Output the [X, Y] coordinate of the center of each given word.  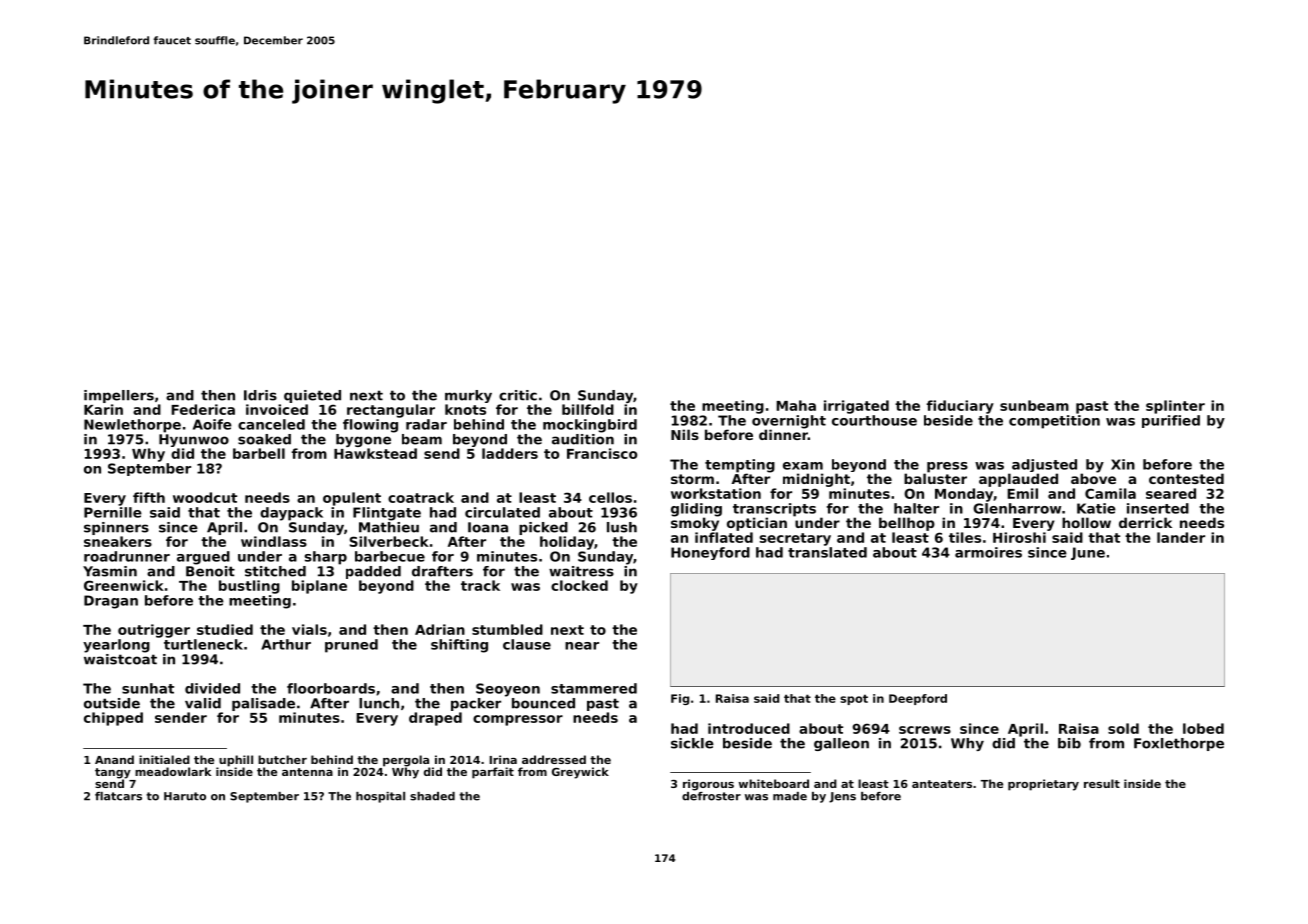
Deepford [918, 699]
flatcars [118, 796]
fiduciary [960, 407]
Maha [796, 405]
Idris [260, 395]
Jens [842, 797]
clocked [579, 585]
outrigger [154, 631]
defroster [711, 796]
